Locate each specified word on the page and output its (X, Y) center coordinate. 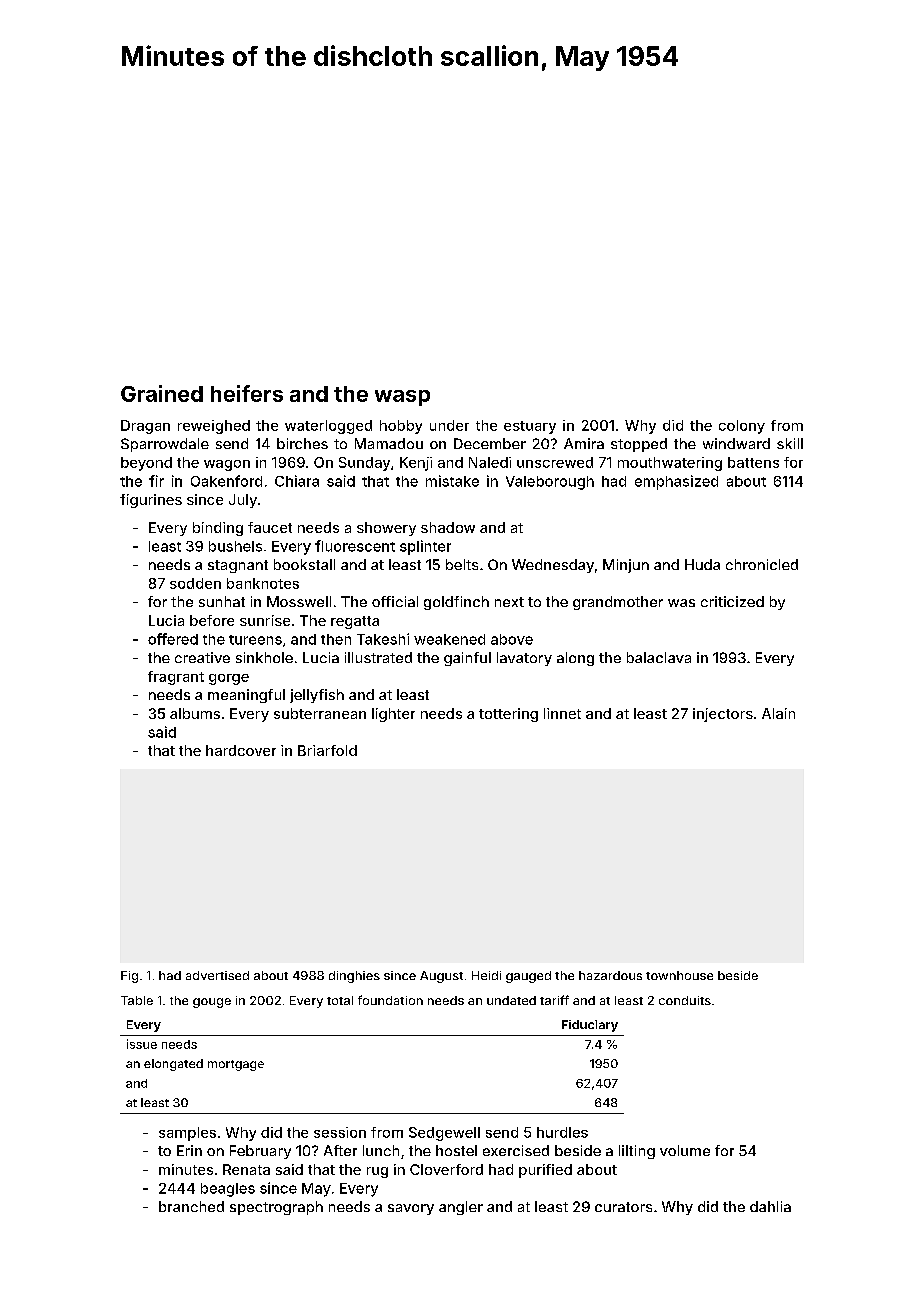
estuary (530, 427)
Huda (702, 564)
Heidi (486, 975)
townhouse (679, 975)
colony (742, 427)
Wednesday (553, 566)
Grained (162, 393)
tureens (255, 640)
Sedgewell (444, 1134)
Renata (246, 1169)
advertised (217, 975)
